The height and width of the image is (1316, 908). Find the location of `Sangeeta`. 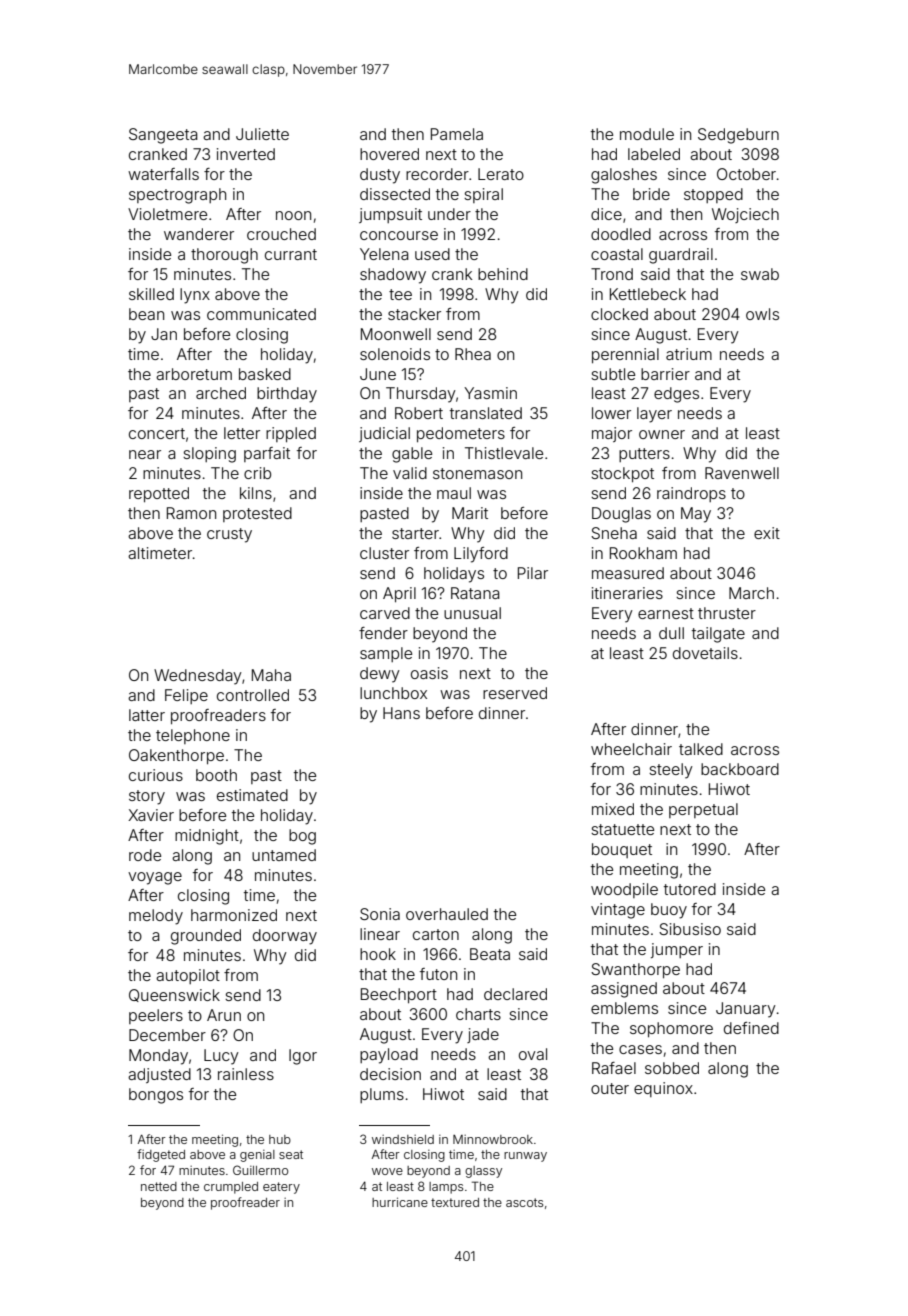

Sangeeta is located at coordinates (163, 136).
